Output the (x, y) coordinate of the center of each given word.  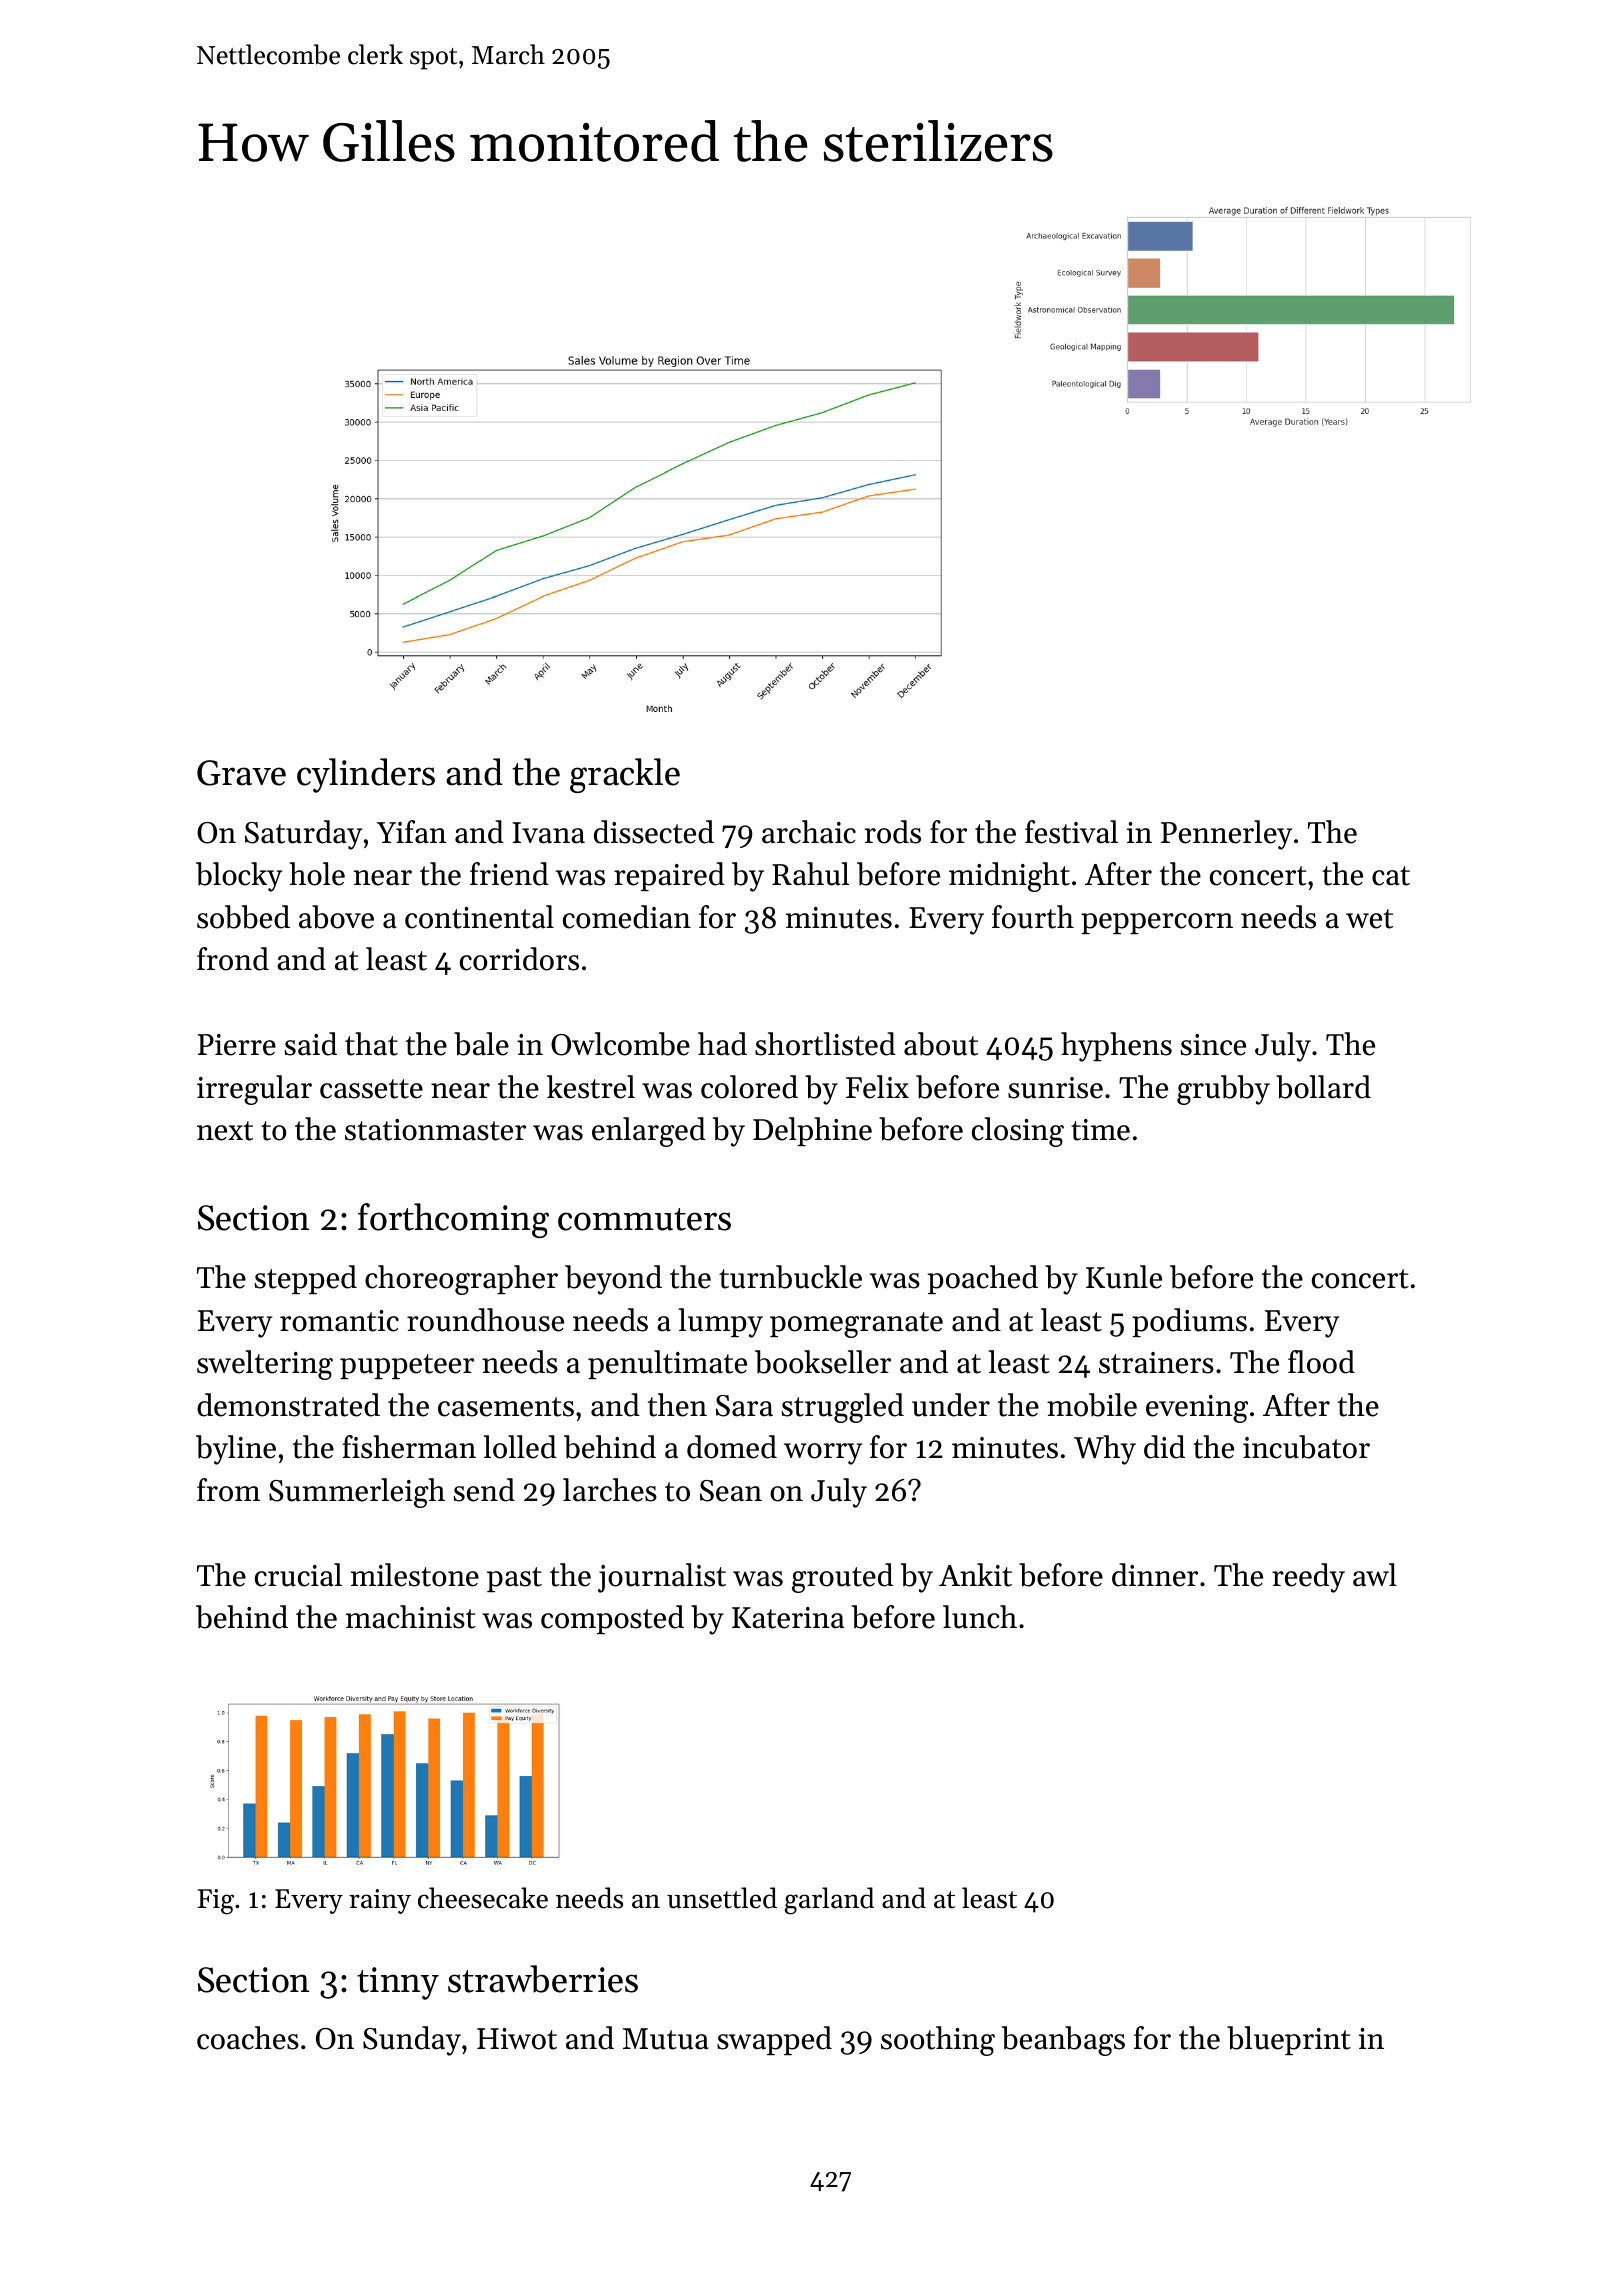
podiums (1189, 1322)
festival (1071, 832)
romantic (339, 1321)
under (951, 1405)
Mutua (666, 2039)
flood (1321, 1362)
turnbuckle (790, 1277)
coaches (248, 2038)
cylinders (366, 775)
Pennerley (1226, 835)
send (484, 1490)
